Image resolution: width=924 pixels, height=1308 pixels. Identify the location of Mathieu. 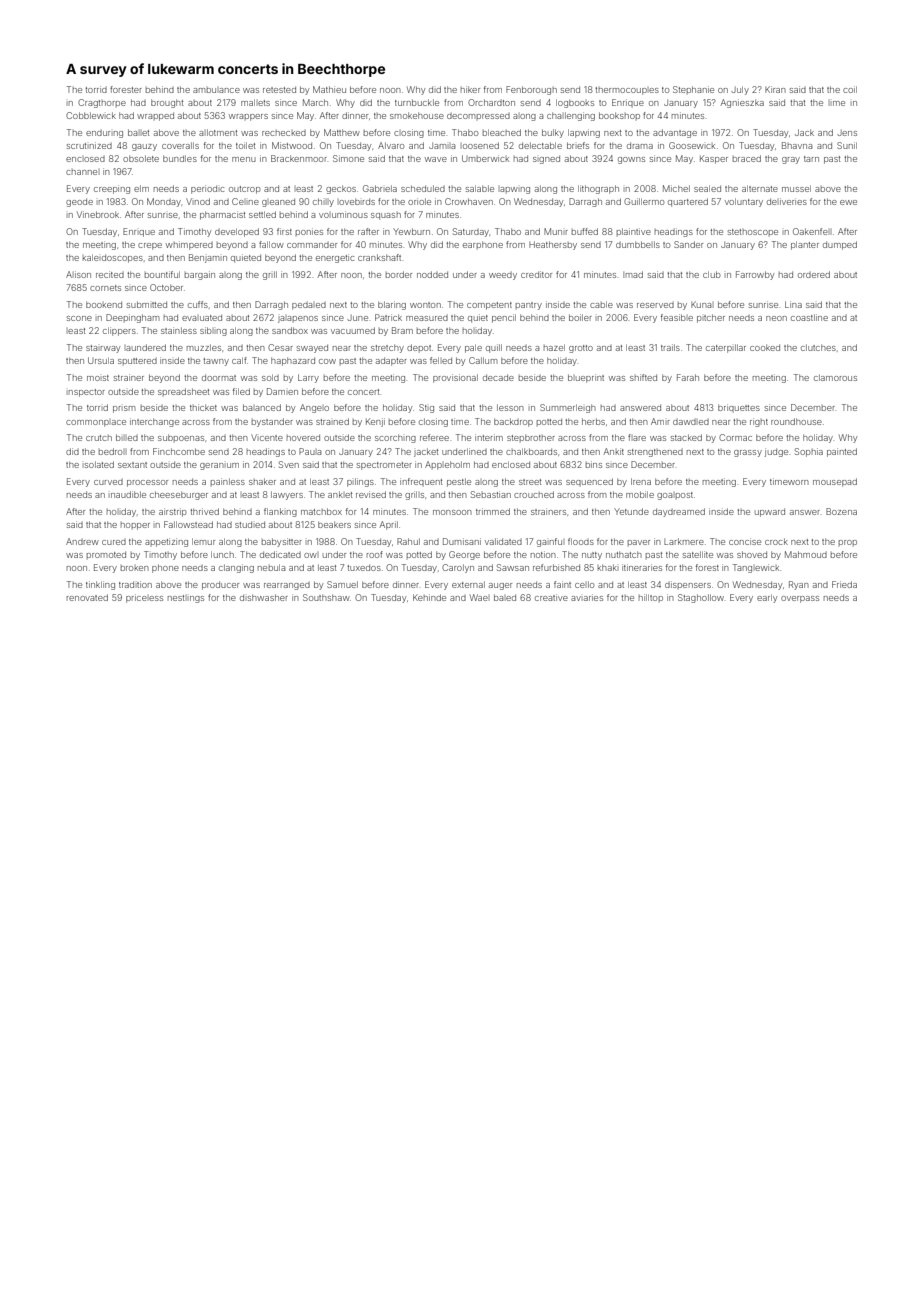
(329, 89).
